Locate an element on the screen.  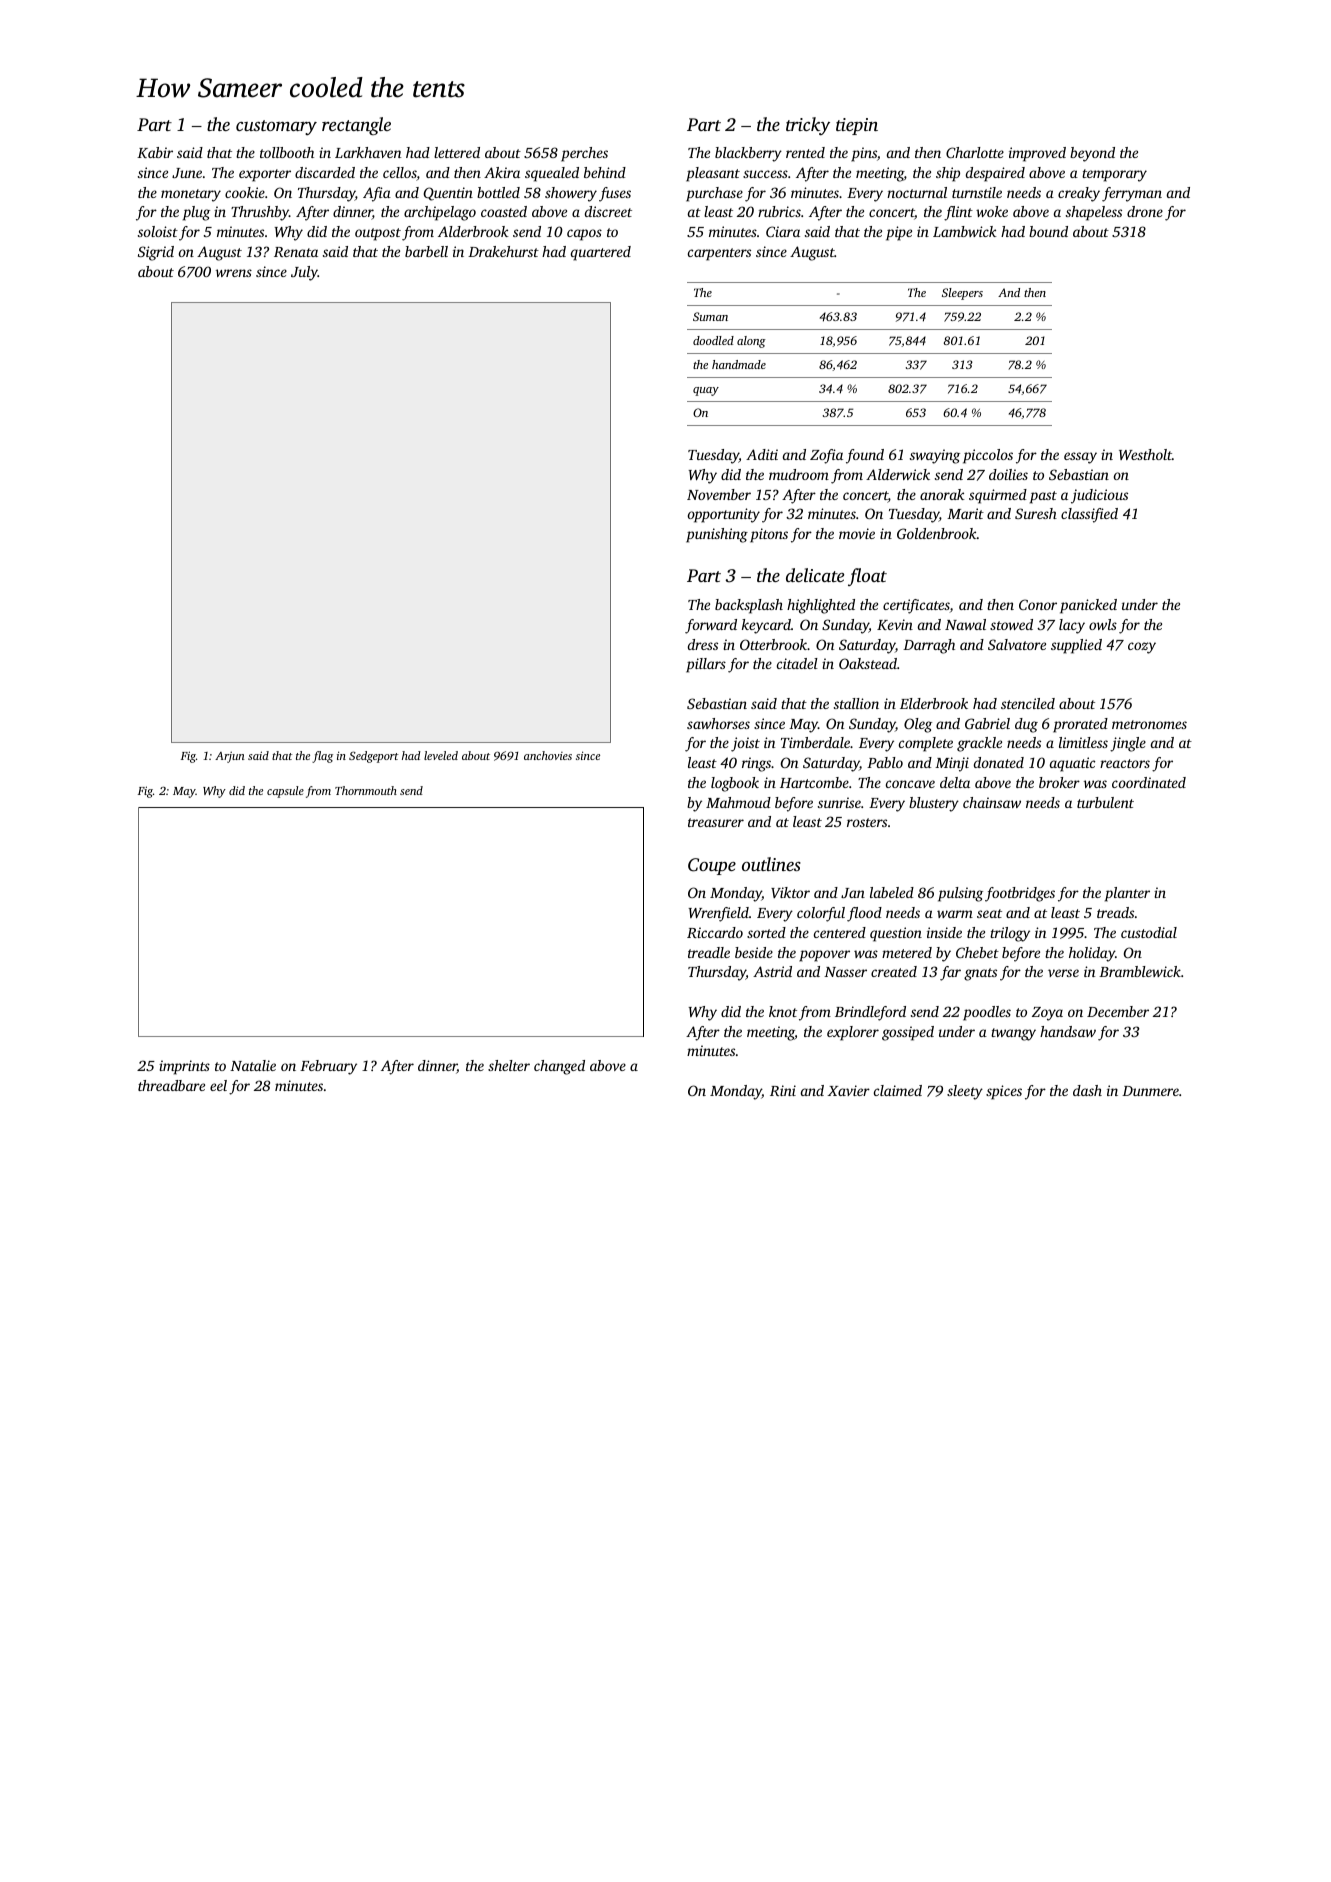
wrens is located at coordinates (234, 273).
